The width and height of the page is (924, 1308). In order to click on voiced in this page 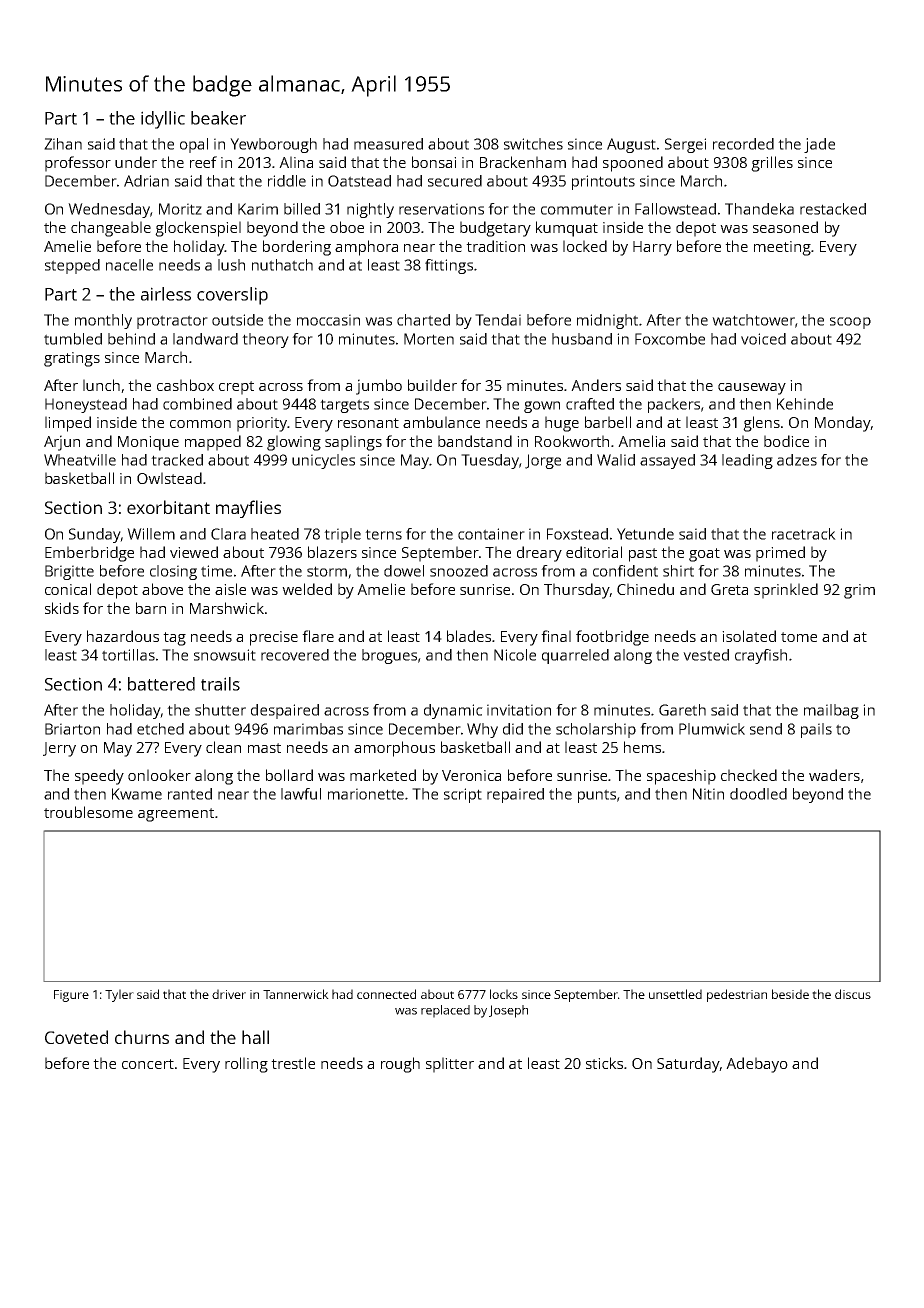, I will do `click(763, 339)`.
